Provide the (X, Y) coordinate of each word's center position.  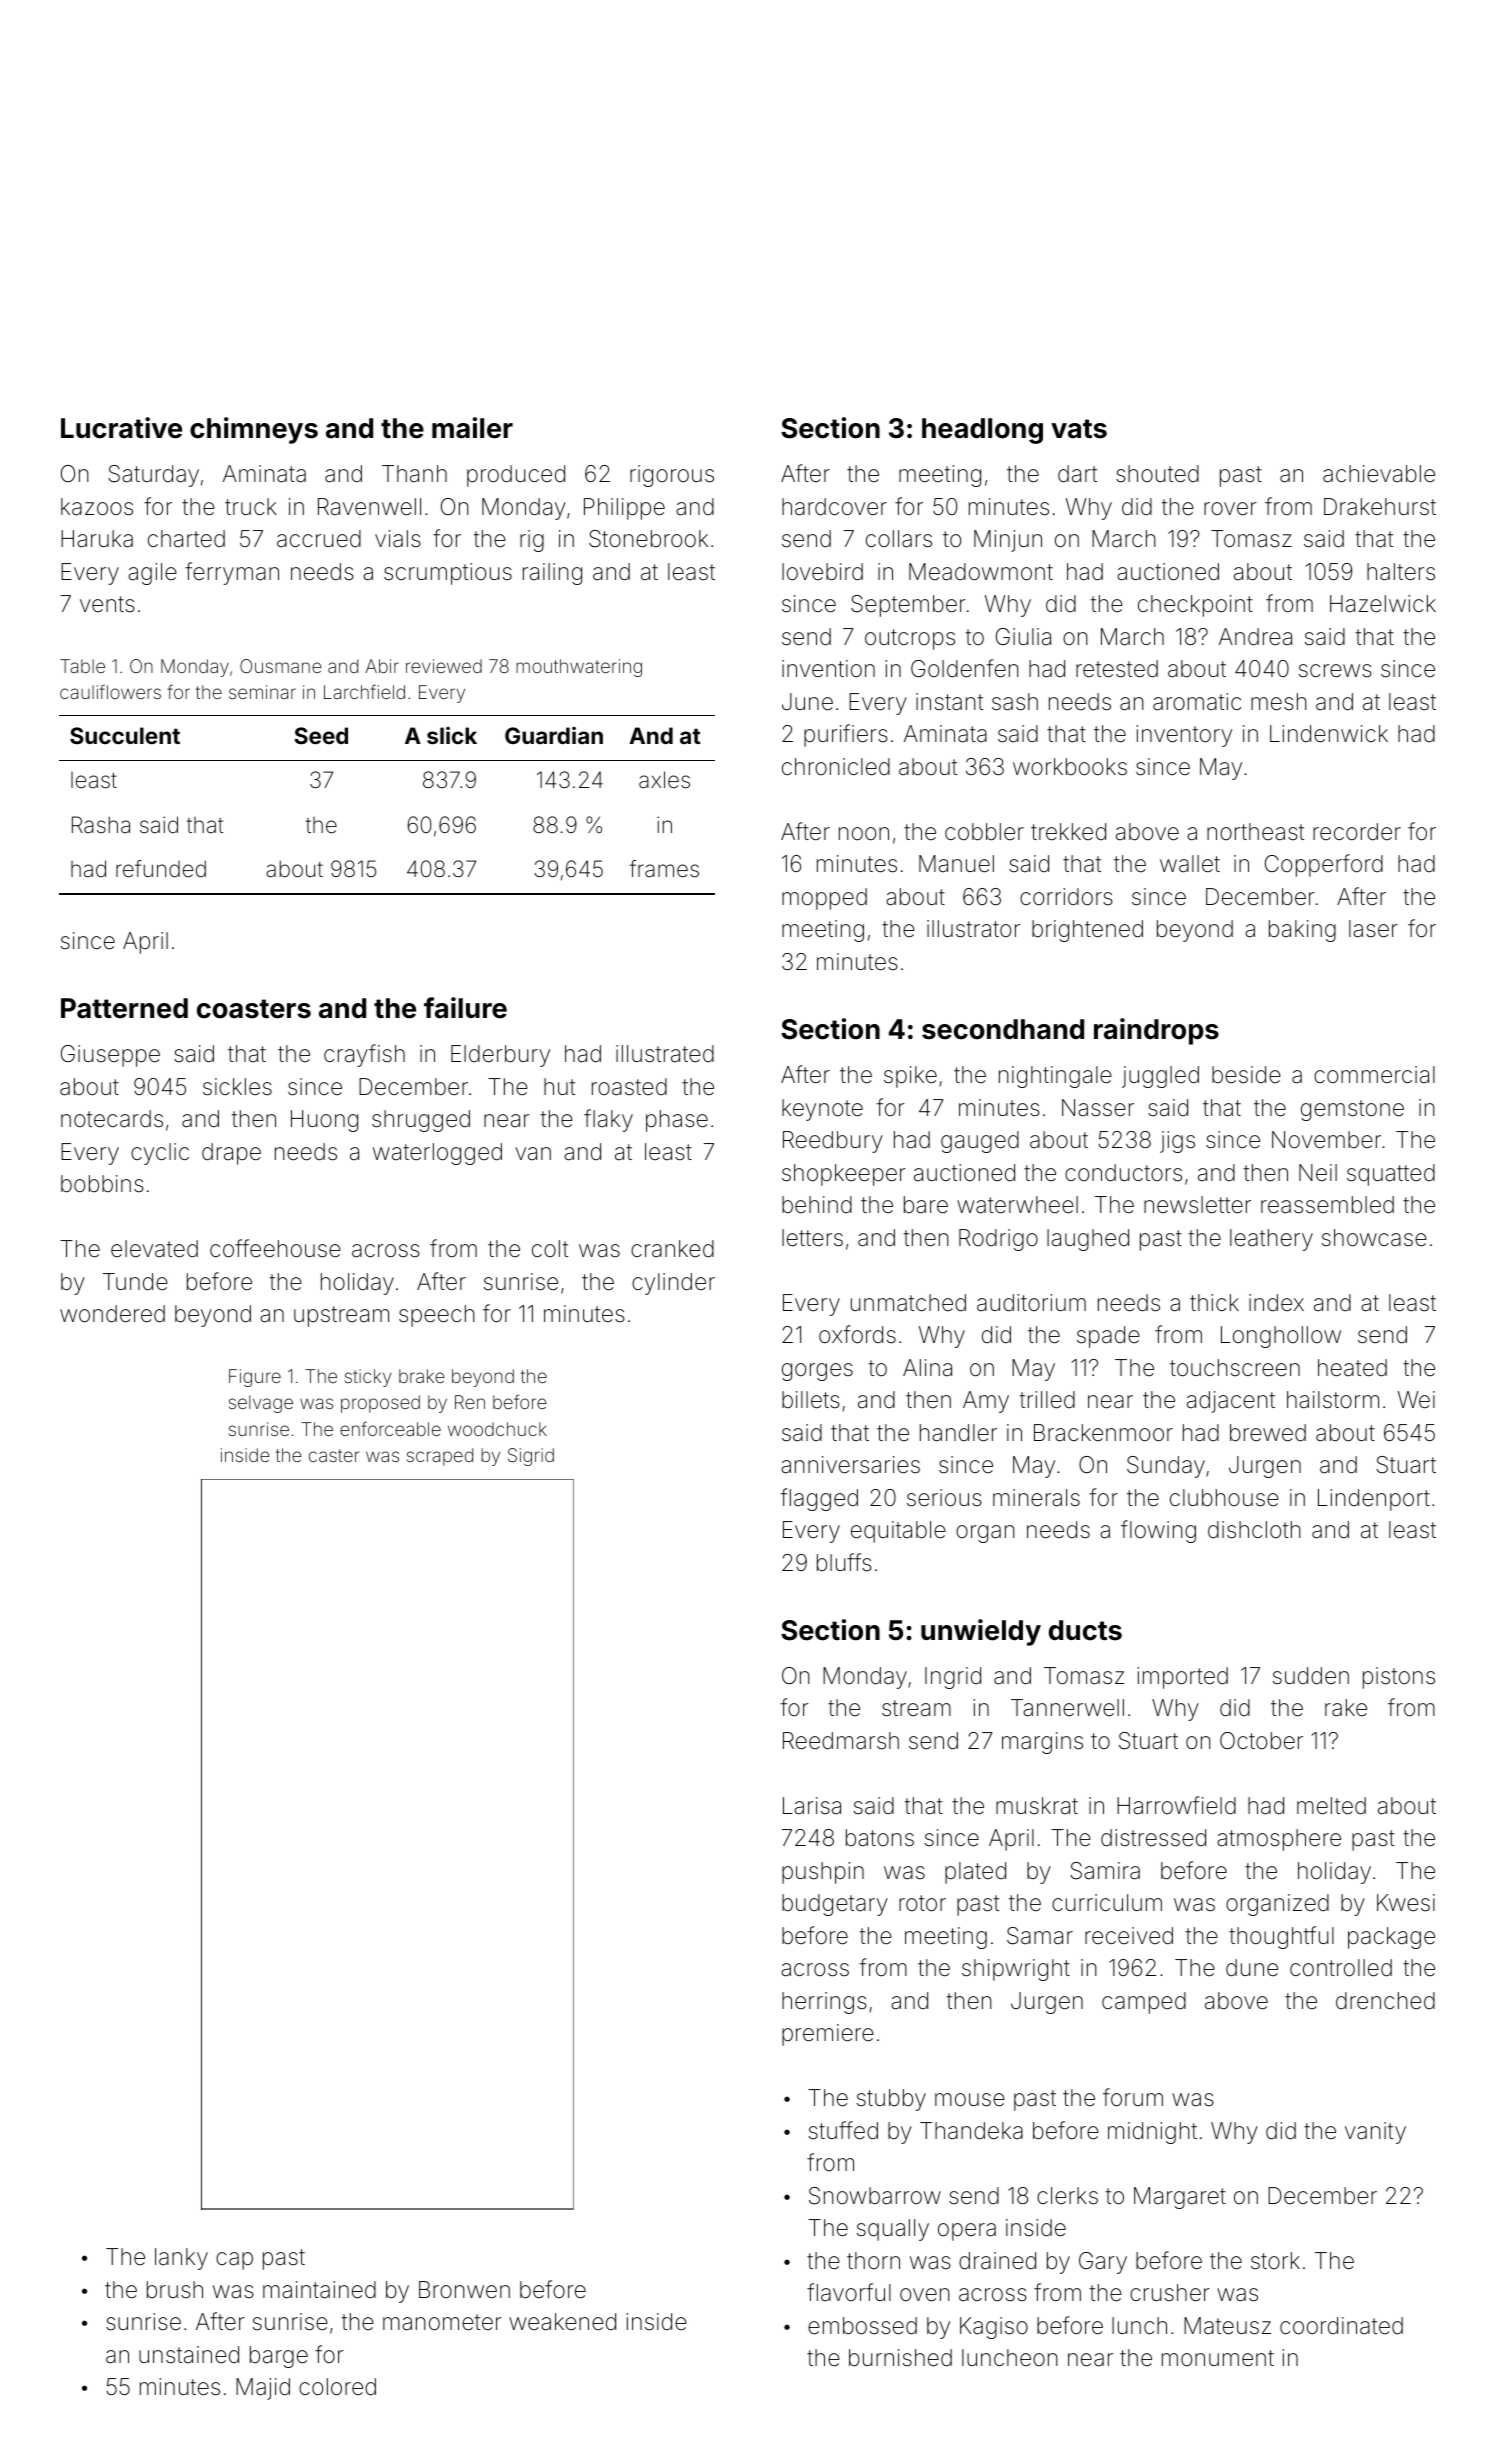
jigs (1177, 1142)
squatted (1391, 1175)
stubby (891, 2100)
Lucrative (121, 428)
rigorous (672, 476)
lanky (181, 2259)
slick (452, 735)
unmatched (908, 1303)
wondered (112, 1314)
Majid (263, 2389)
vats (1079, 429)
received (1129, 1936)
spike (910, 1077)
